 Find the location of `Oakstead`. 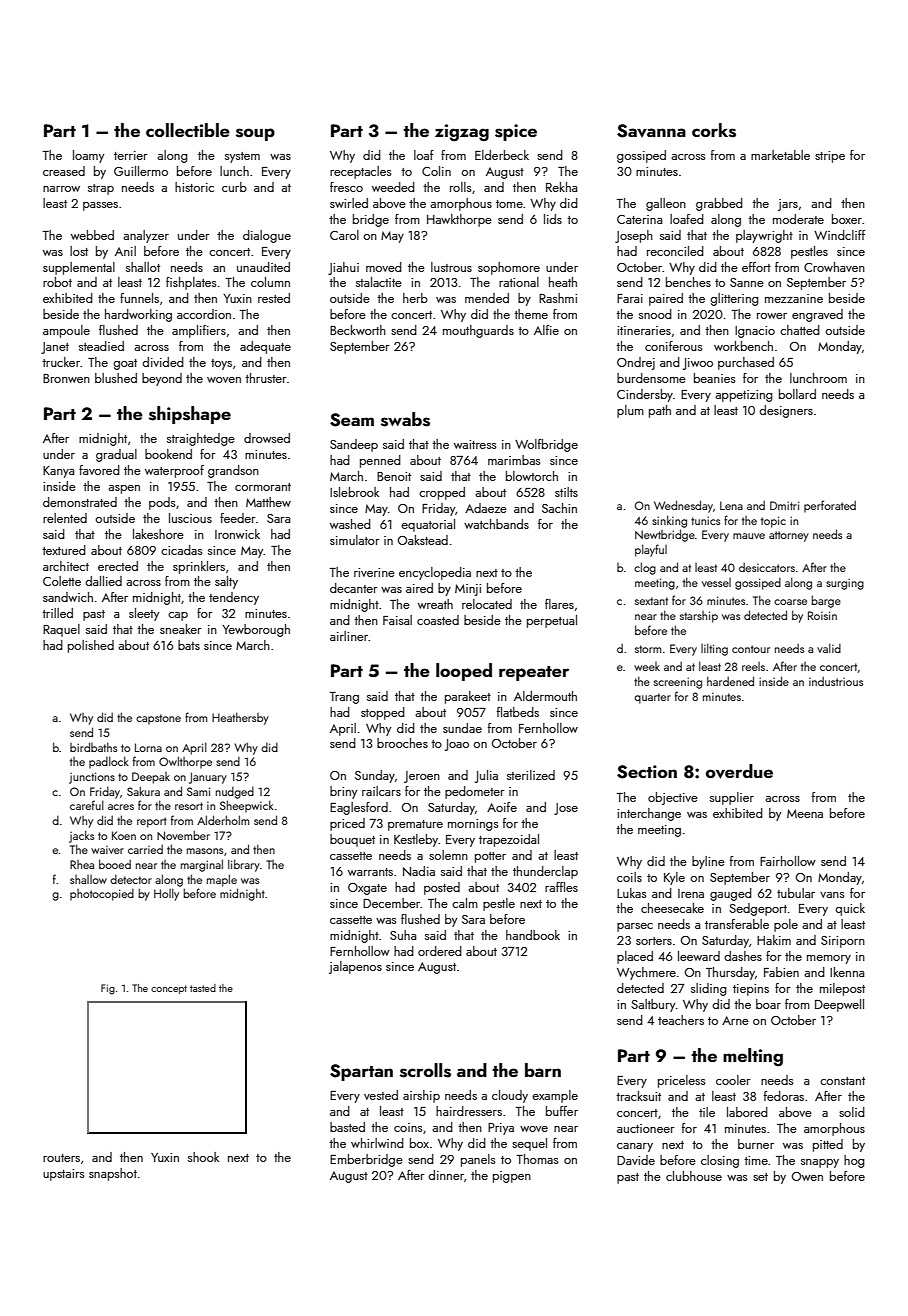

Oakstead is located at coordinates (423, 540).
